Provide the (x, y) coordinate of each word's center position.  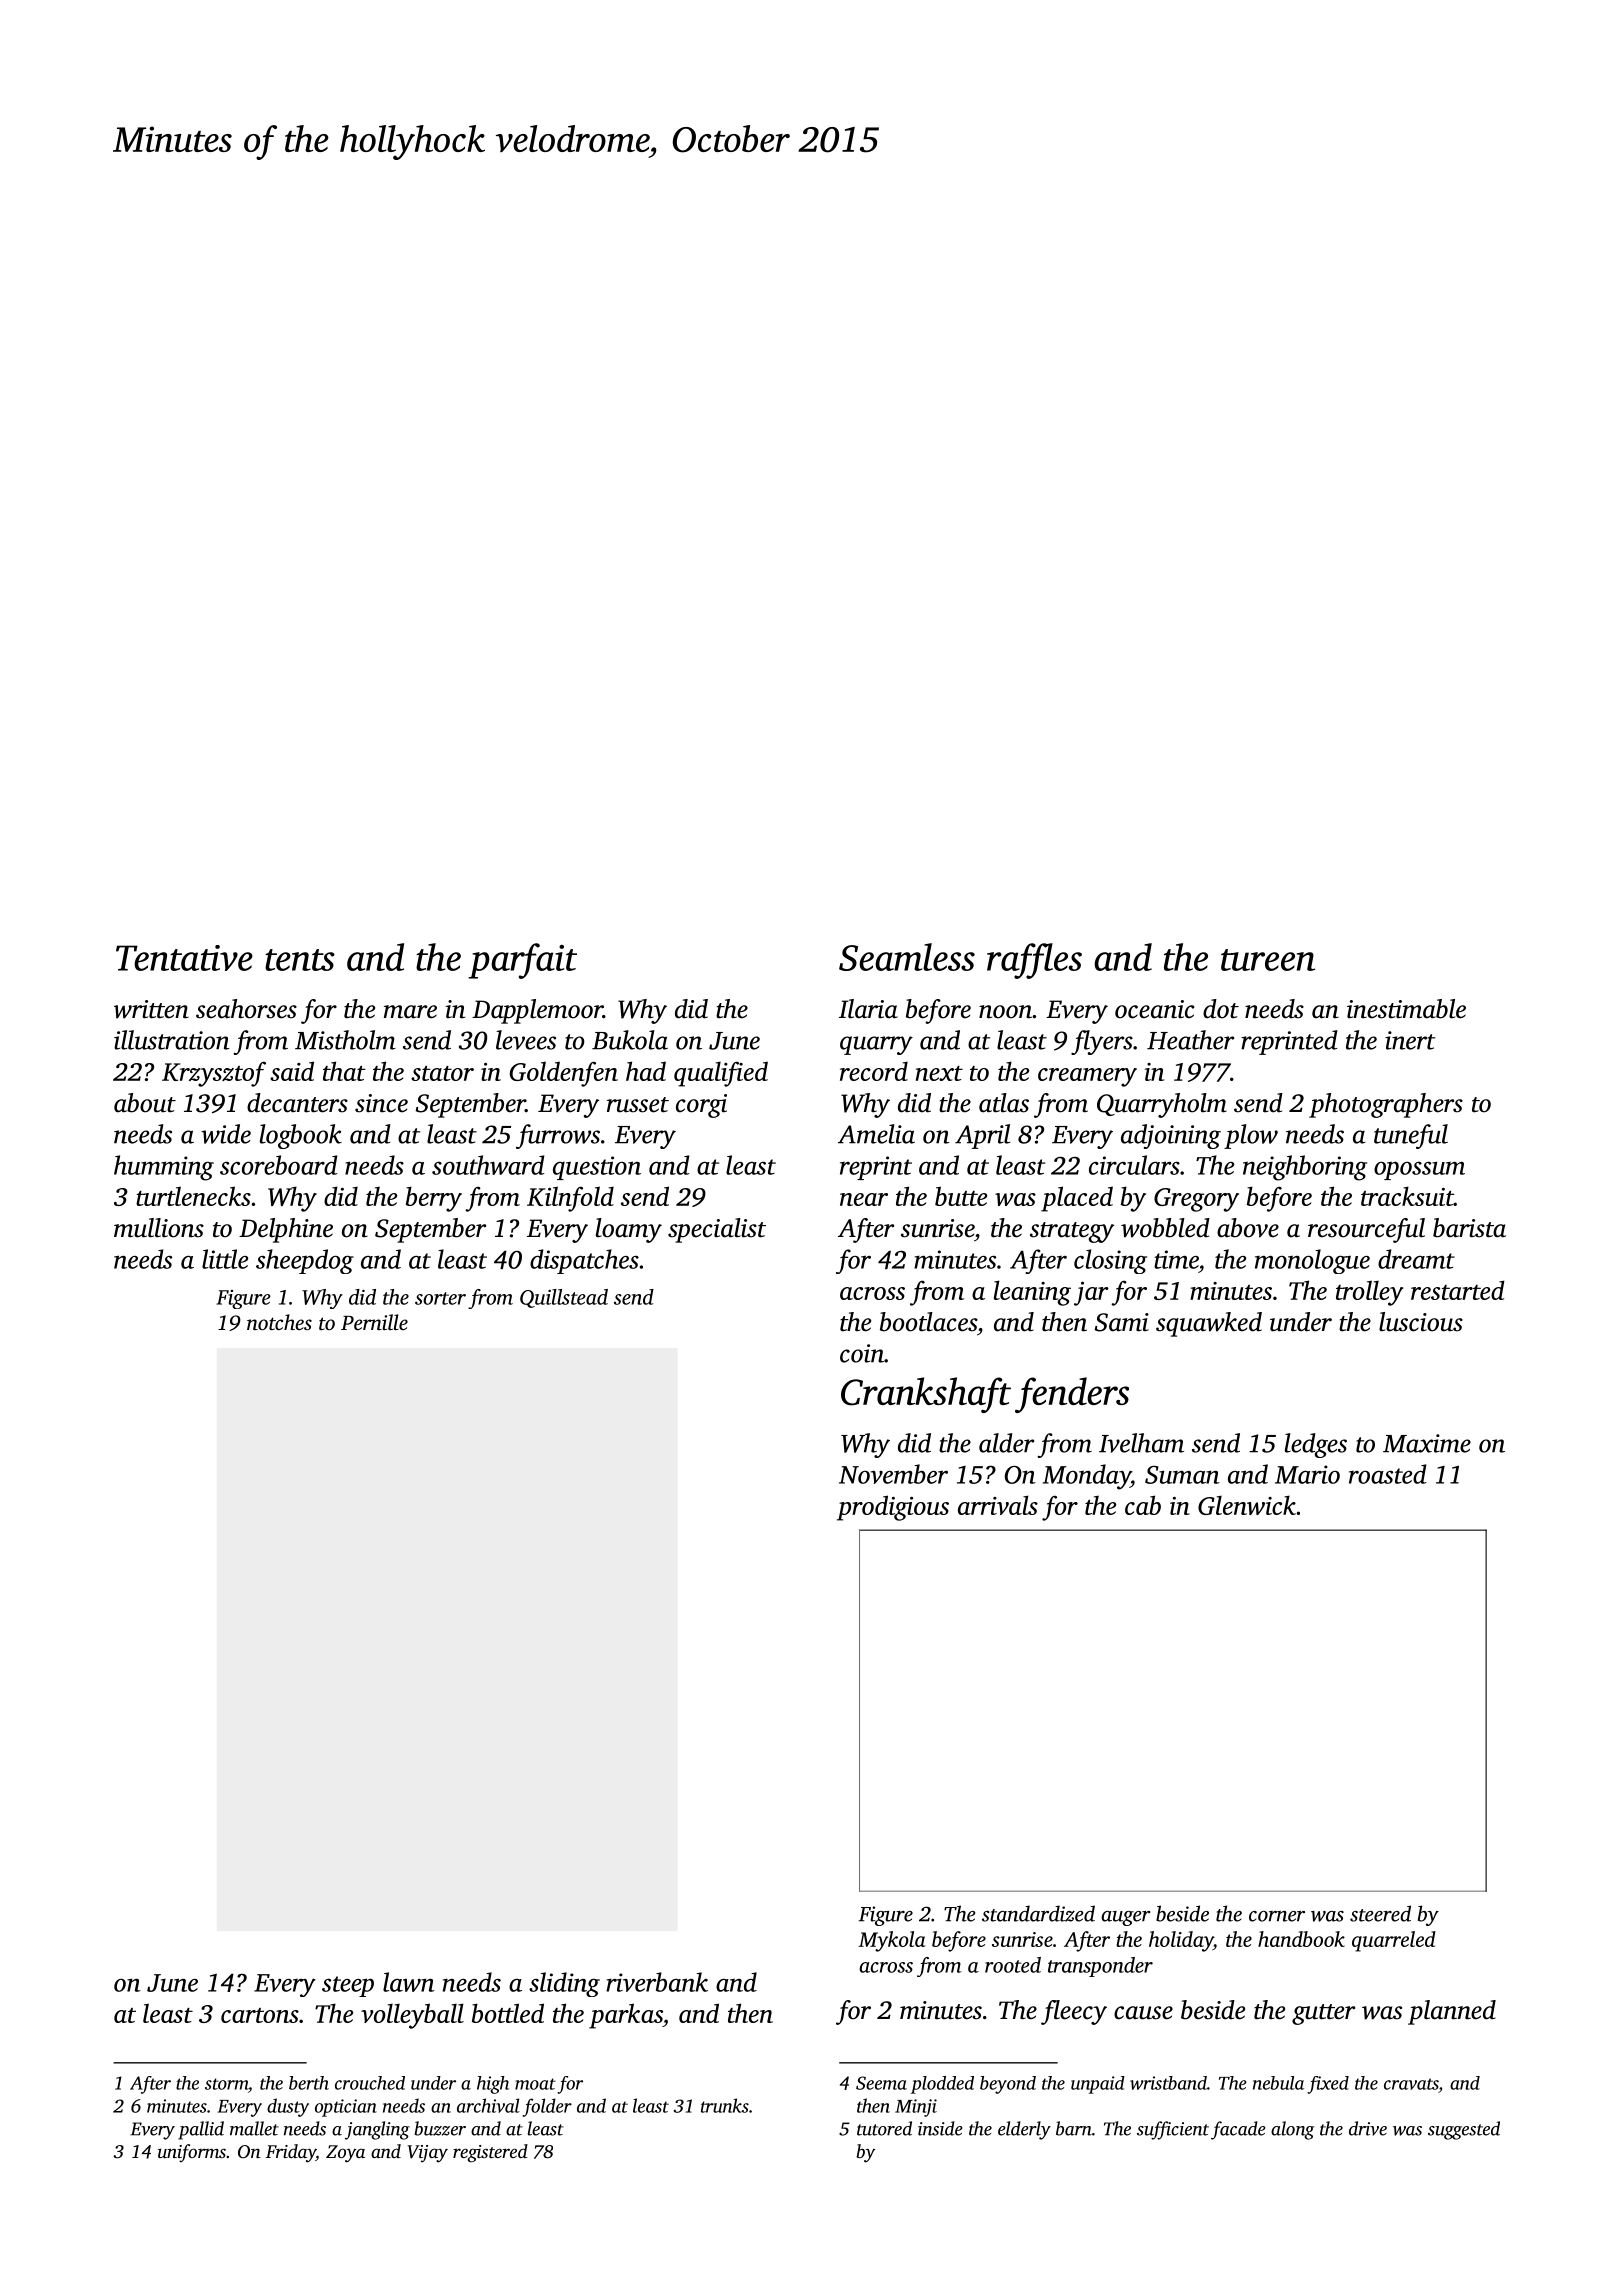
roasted (1388, 1474)
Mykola (892, 1941)
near (864, 1199)
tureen (1268, 960)
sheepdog (305, 1261)
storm (226, 2084)
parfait (522, 961)
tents (300, 960)
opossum (1419, 1170)
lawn (409, 1982)
